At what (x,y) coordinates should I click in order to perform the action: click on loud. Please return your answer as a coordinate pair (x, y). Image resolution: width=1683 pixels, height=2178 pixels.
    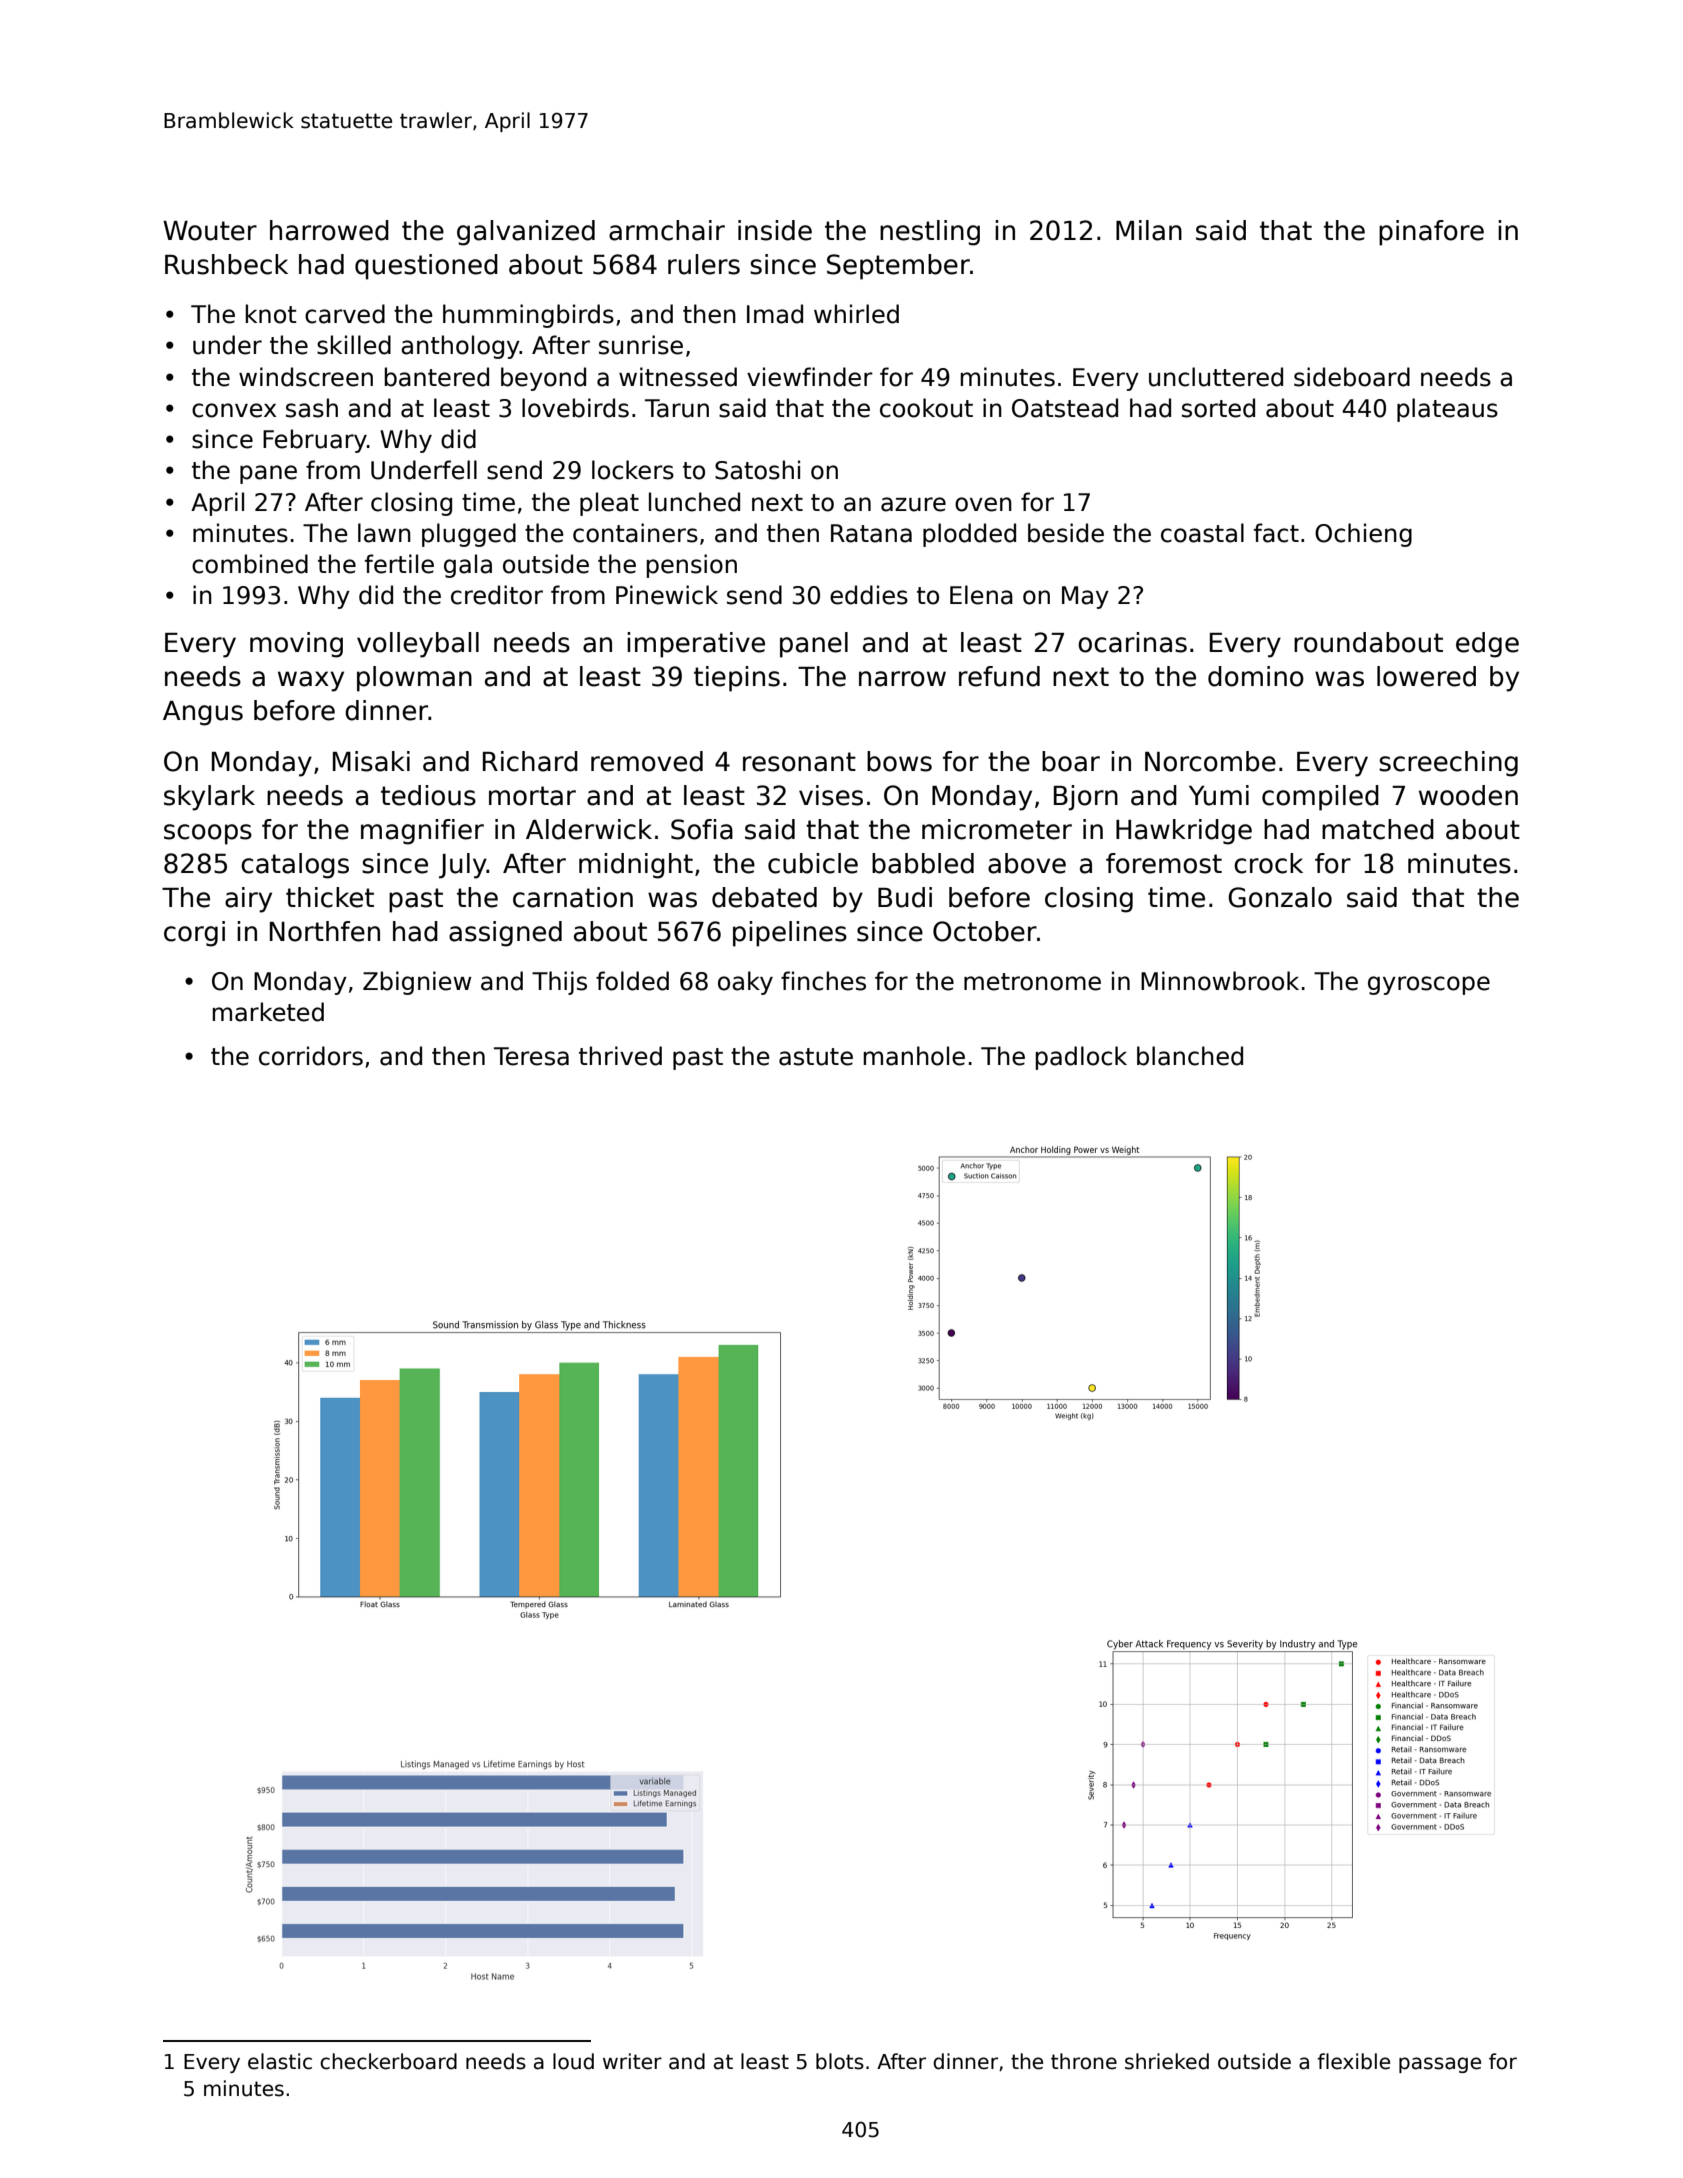
    Looking at the image, I should click on (573, 2061).
